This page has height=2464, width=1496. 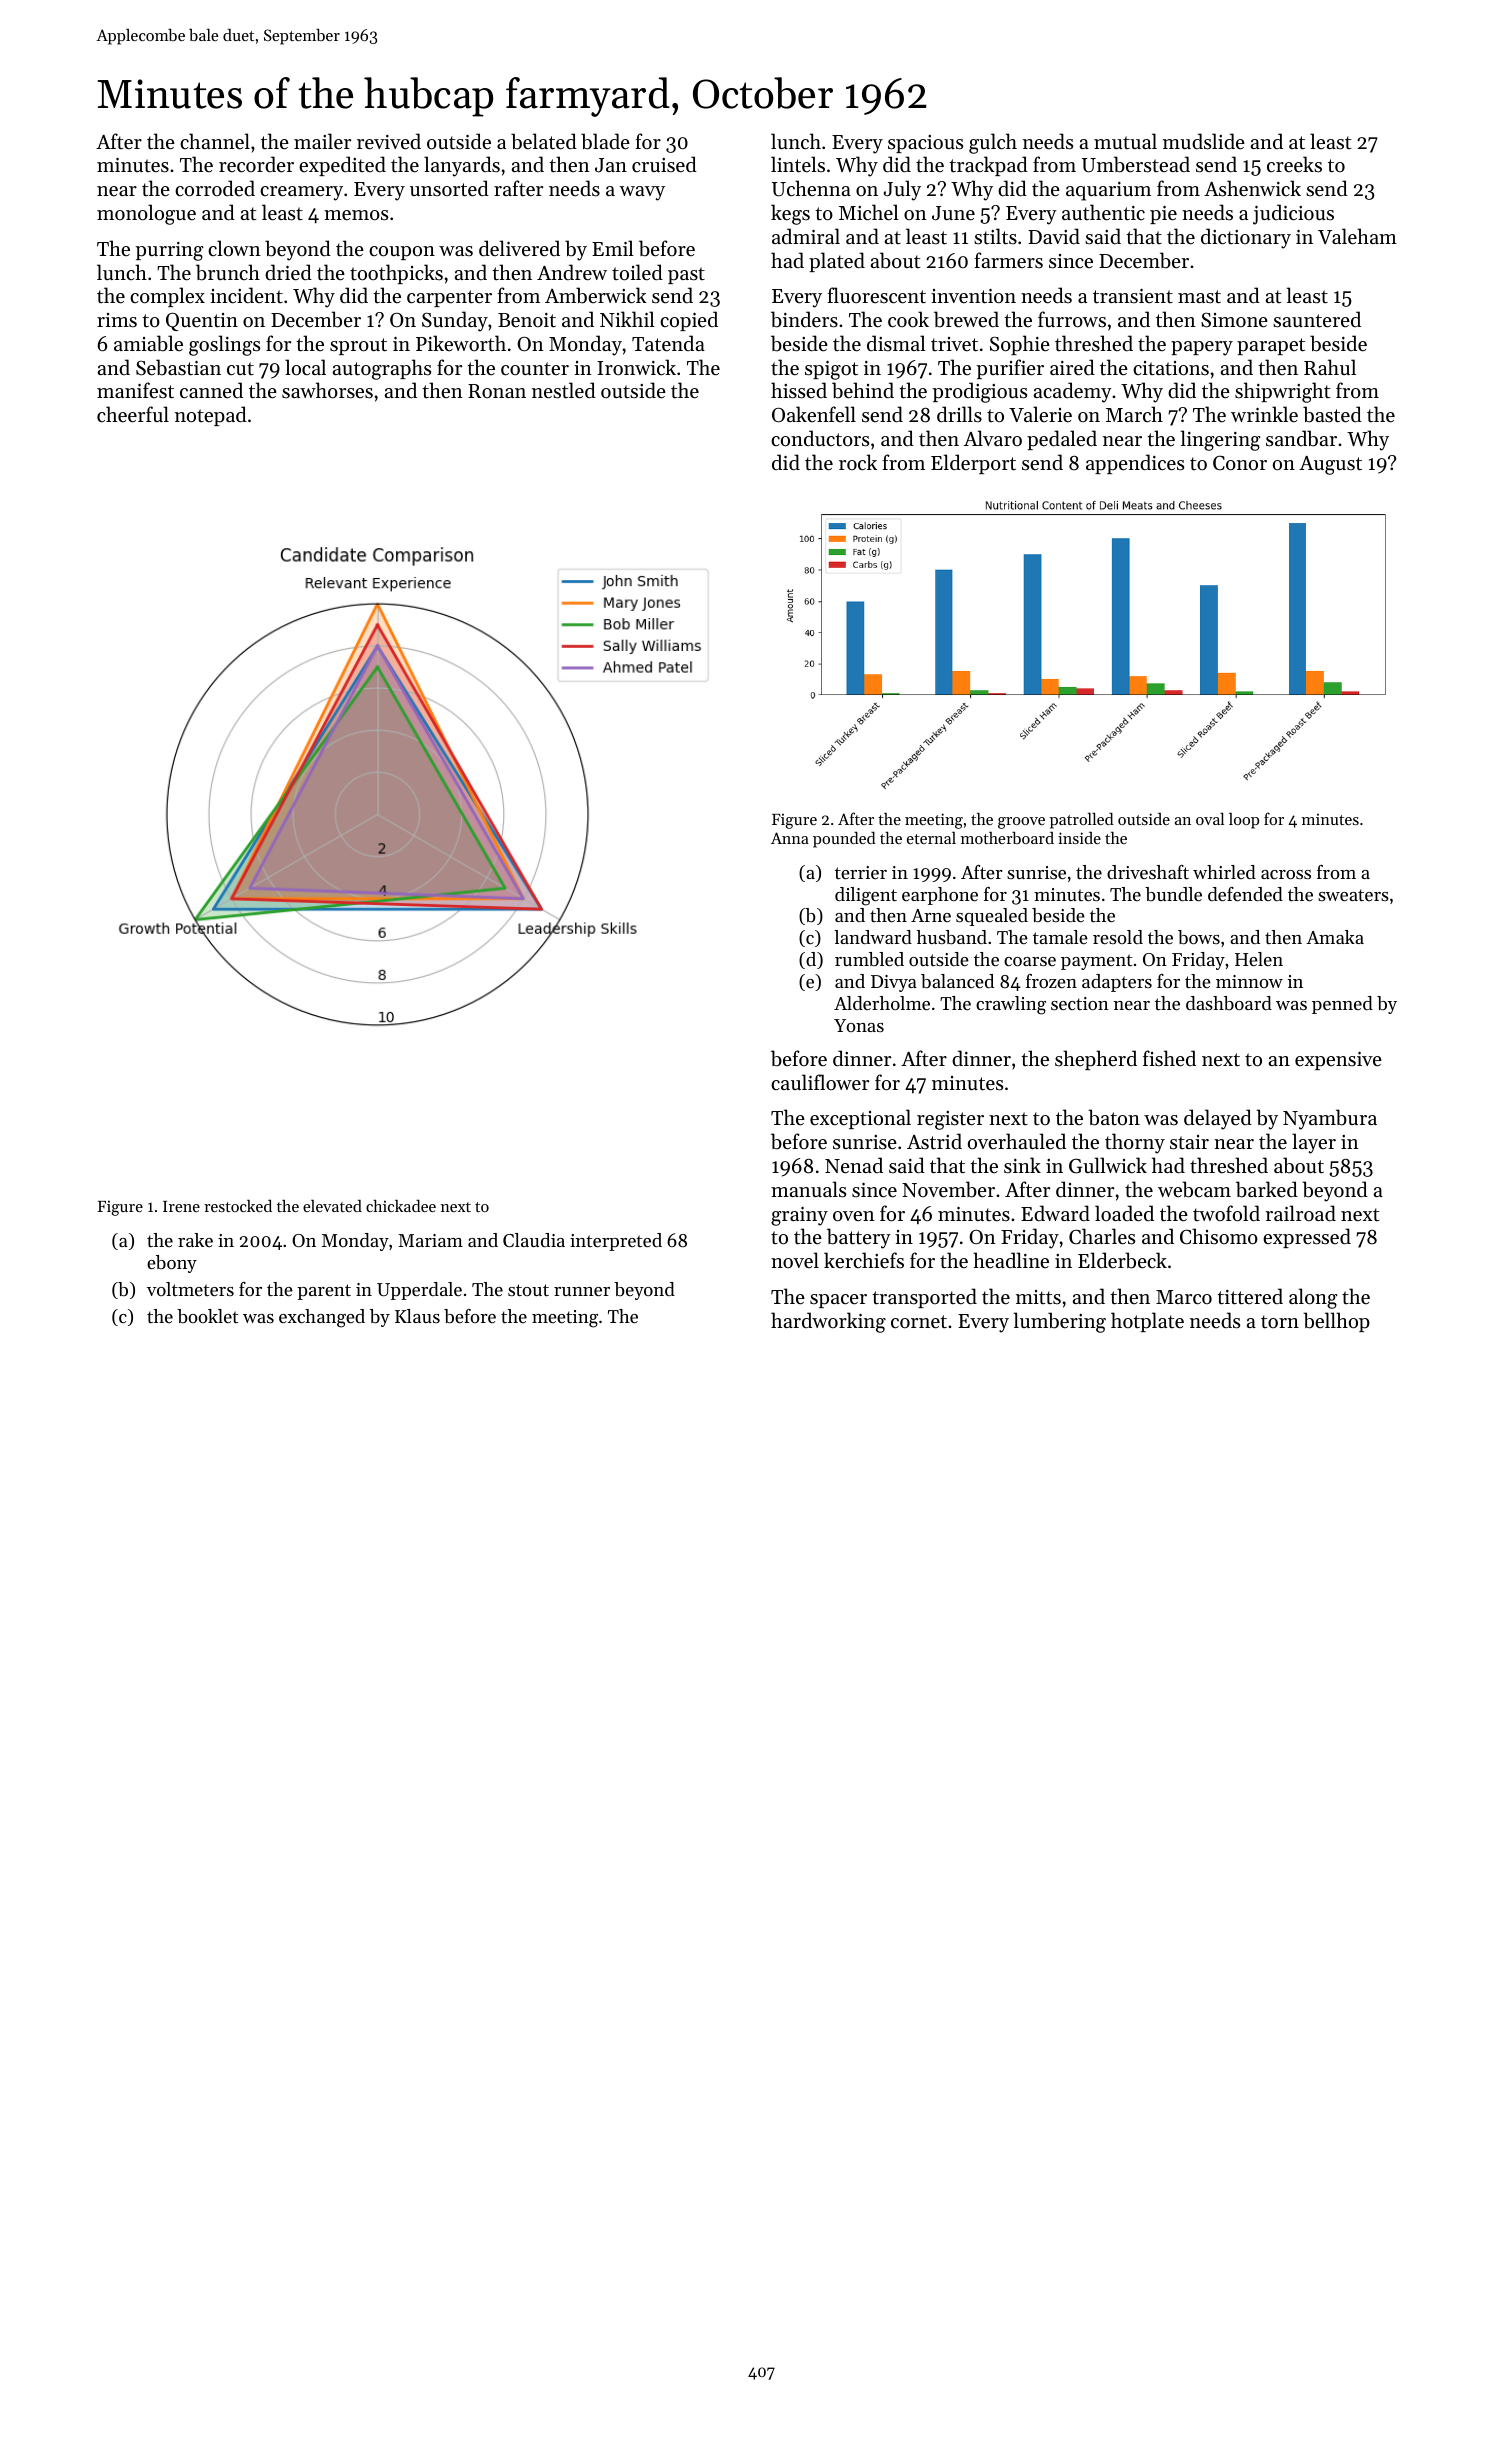 What do you see at coordinates (1204, 141) in the page?
I see `mudslide` at bounding box center [1204, 141].
